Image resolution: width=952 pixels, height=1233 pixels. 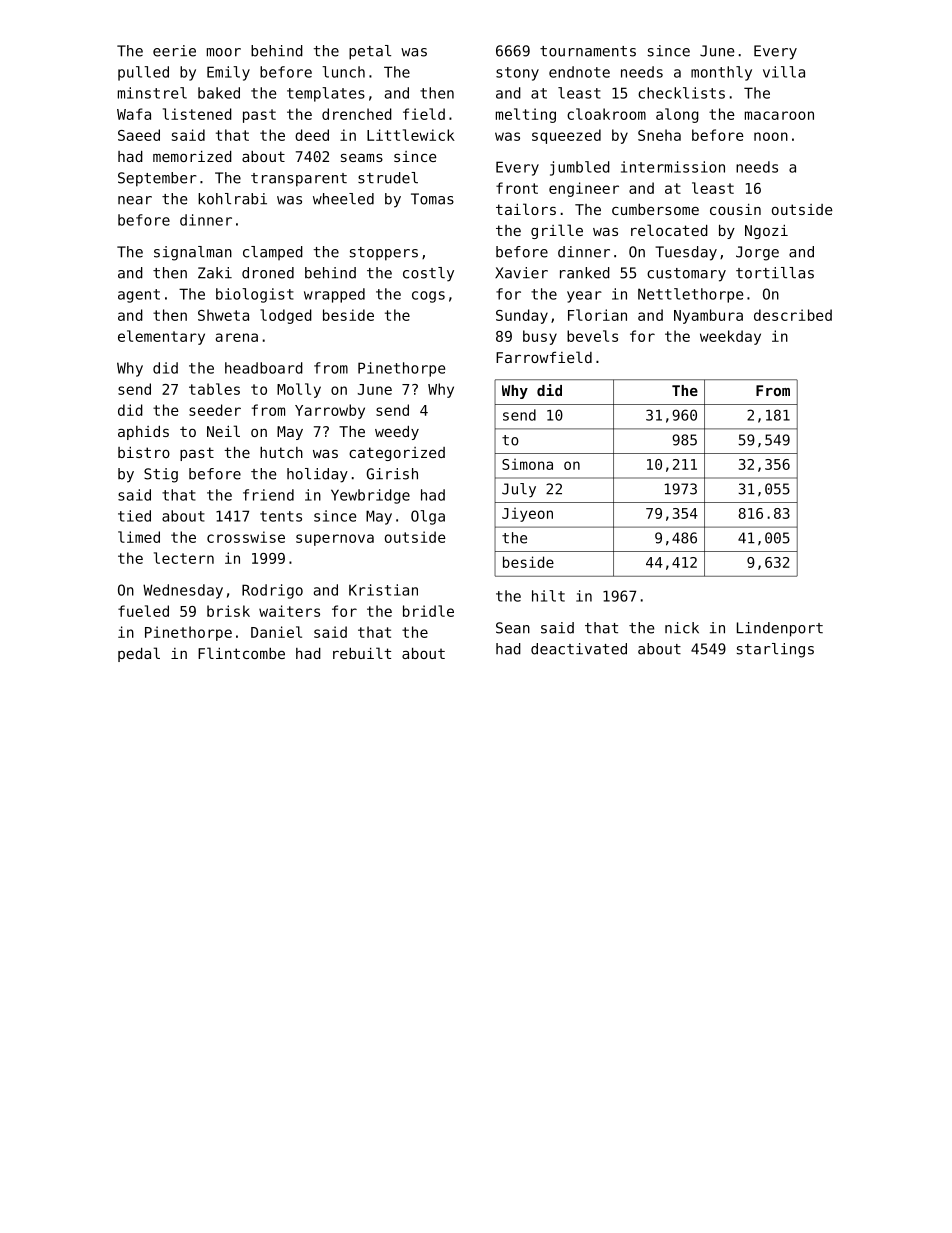 What do you see at coordinates (669, 230) in the screenshot?
I see `relocated` at bounding box center [669, 230].
